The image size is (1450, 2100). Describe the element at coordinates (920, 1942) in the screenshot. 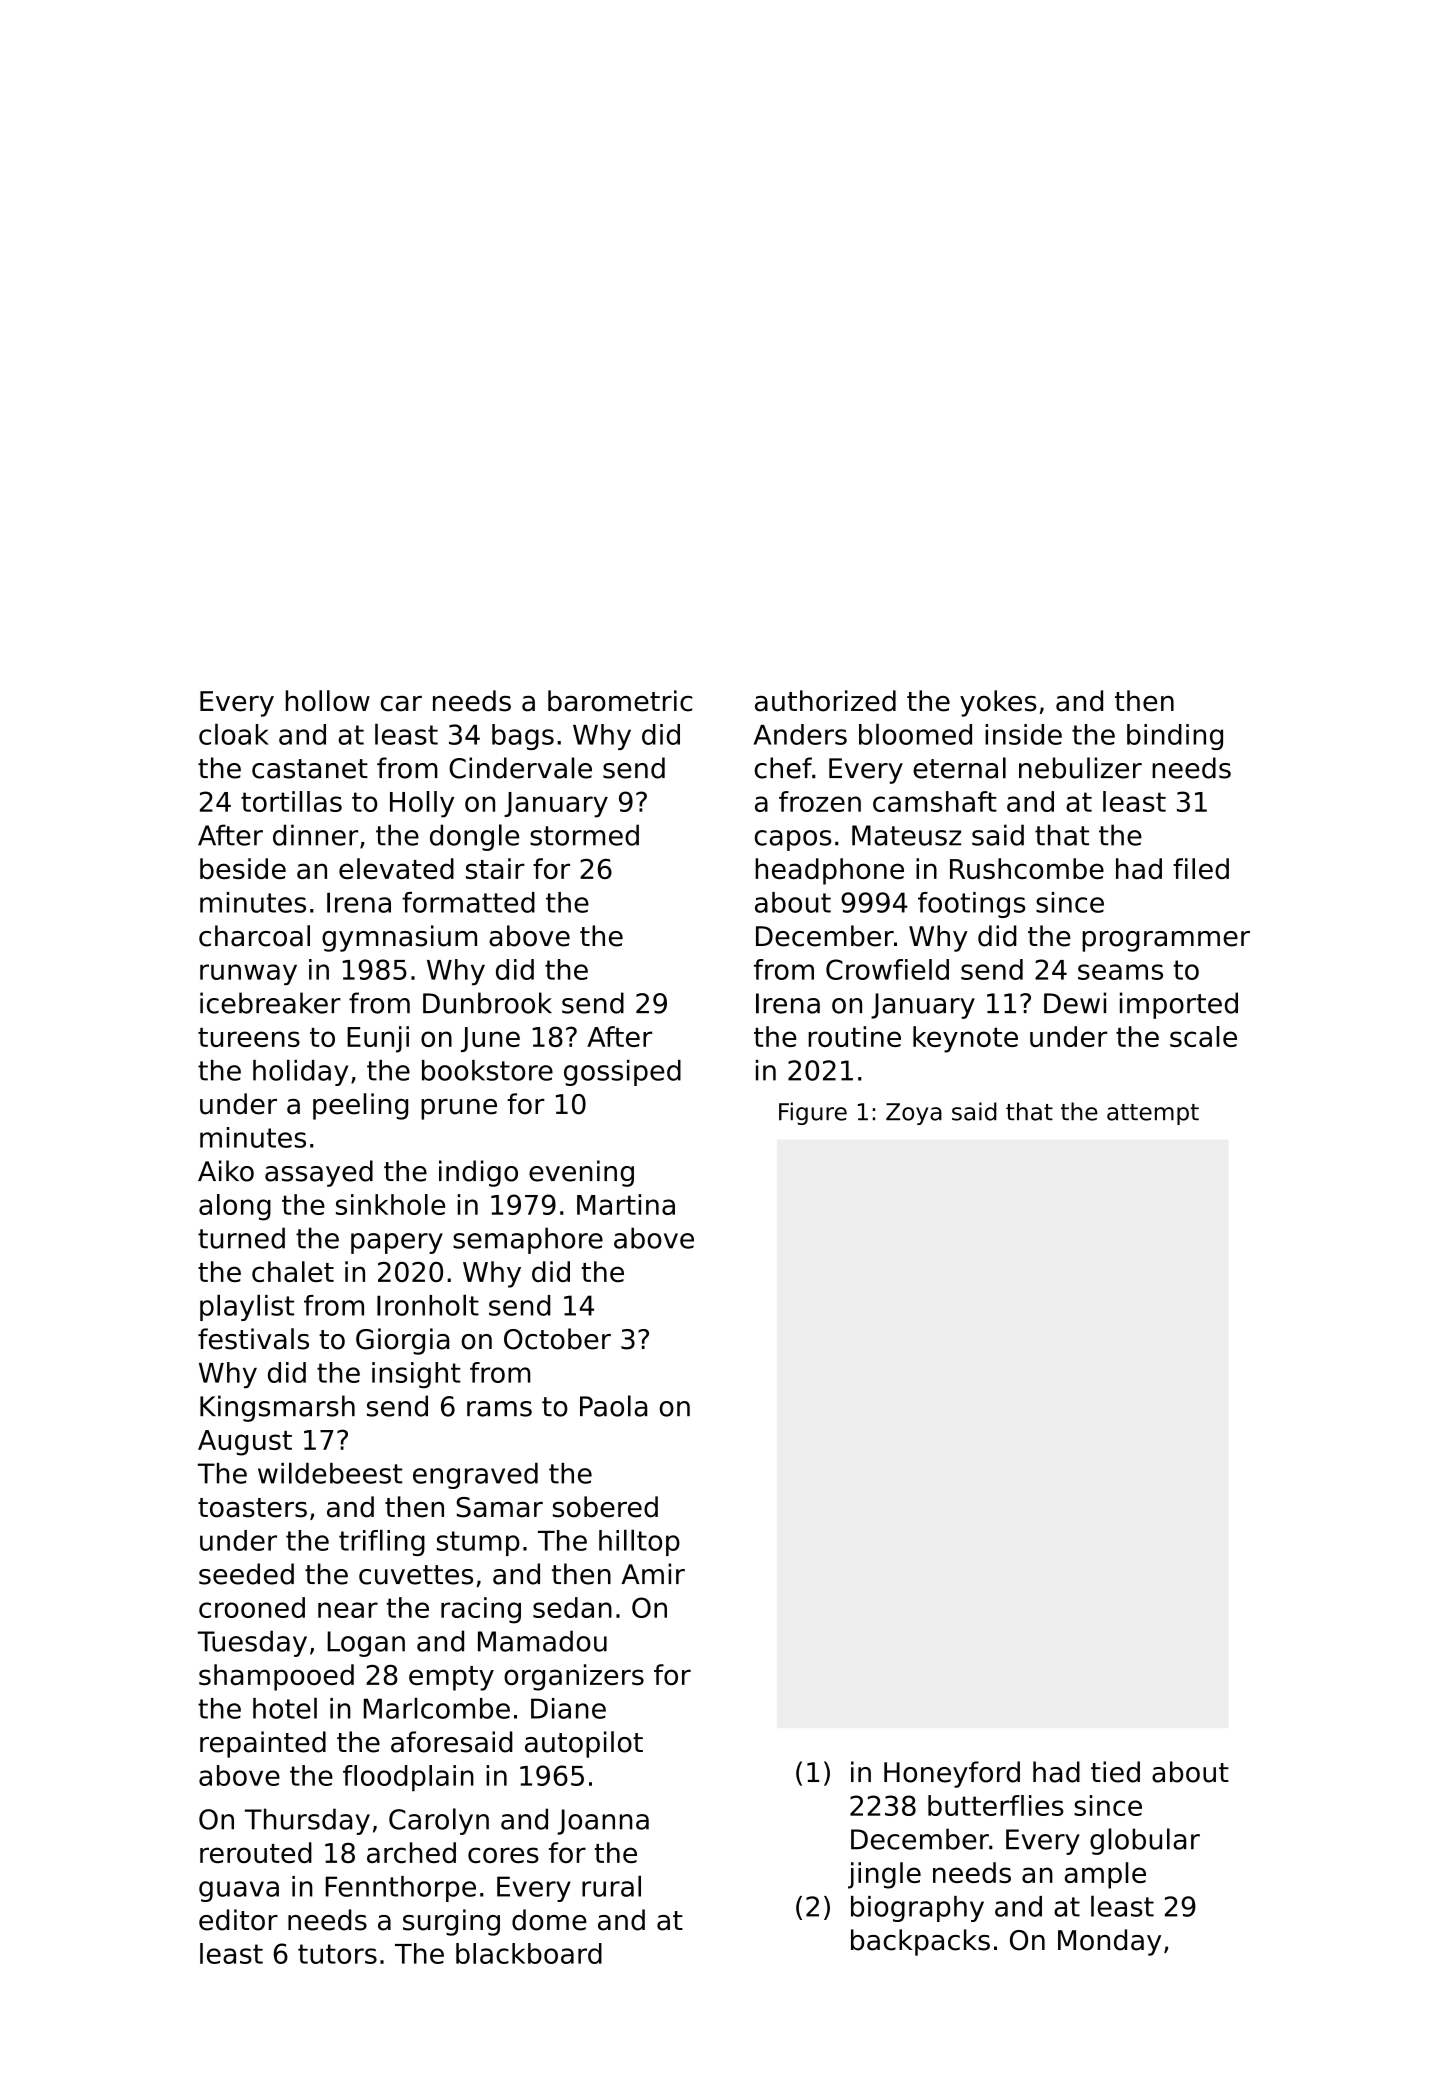

I see `backpacks` at that location.
